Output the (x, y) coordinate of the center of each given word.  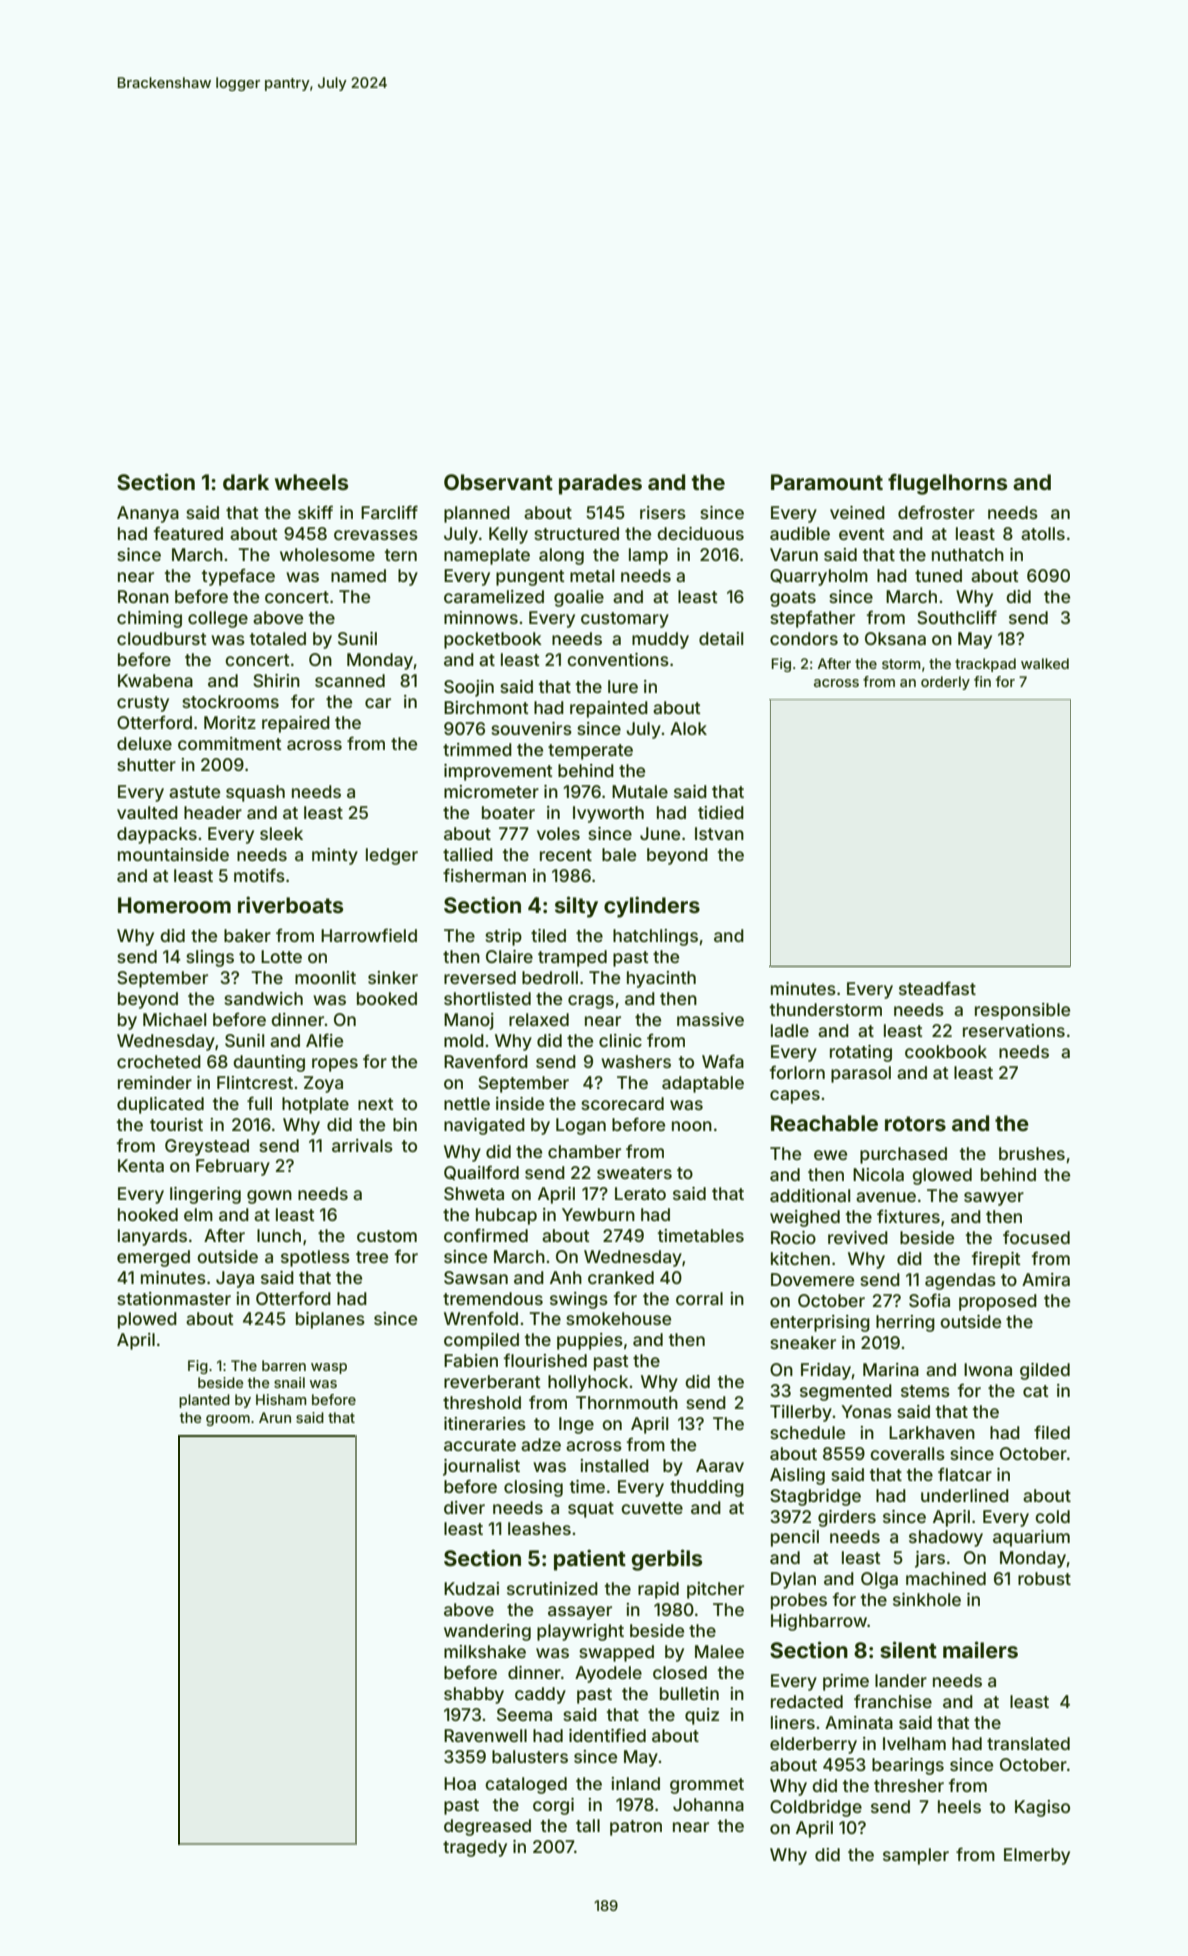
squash (255, 793)
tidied (721, 812)
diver (464, 1507)
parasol (861, 1074)
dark (246, 482)
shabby (474, 1695)
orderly (945, 683)
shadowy (946, 1538)
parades (600, 484)
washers (636, 1061)
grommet (707, 1786)
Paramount (827, 482)
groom (228, 1420)
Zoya (323, 1084)
